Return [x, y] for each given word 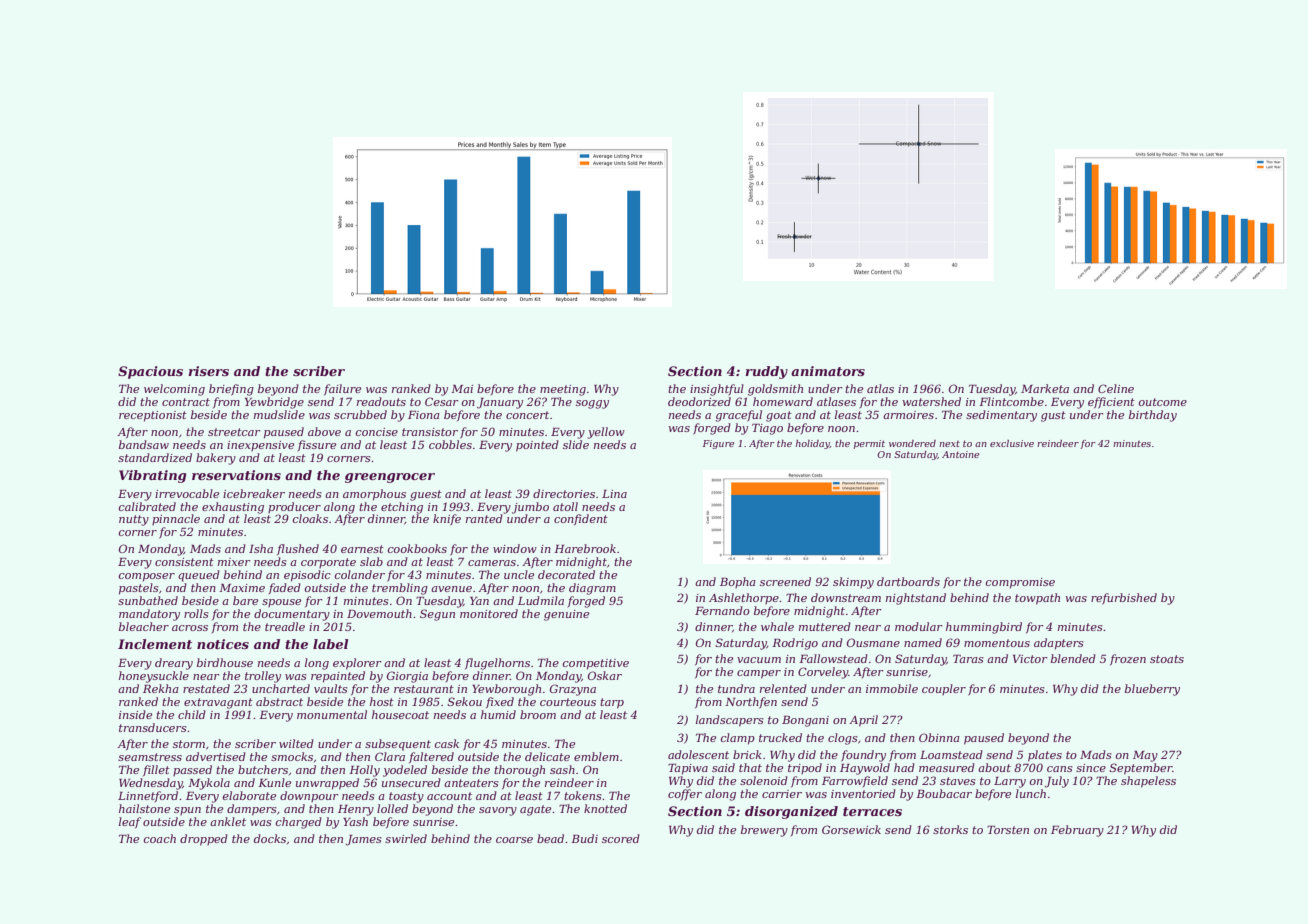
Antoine [960, 454]
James [364, 840]
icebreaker [254, 493]
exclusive [1012, 443]
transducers [153, 727]
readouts [381, 401]
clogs [843, 739]
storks [950, 829]
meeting [563, 390]
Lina [614, 494]
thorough [519, 771]
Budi [584, 838]
